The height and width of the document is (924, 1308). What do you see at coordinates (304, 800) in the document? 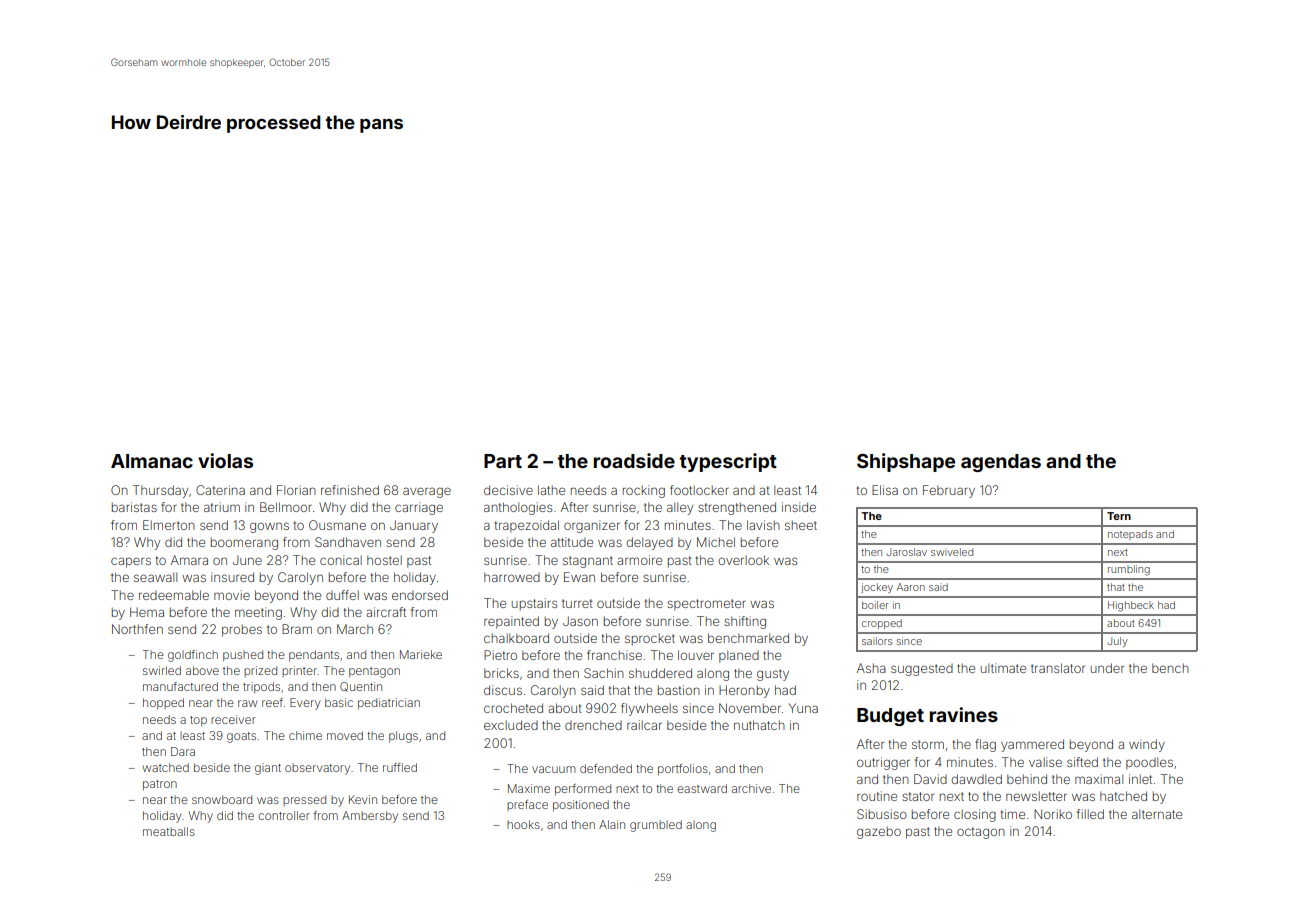
I see `pressed` at bounding box center [304, 800].
